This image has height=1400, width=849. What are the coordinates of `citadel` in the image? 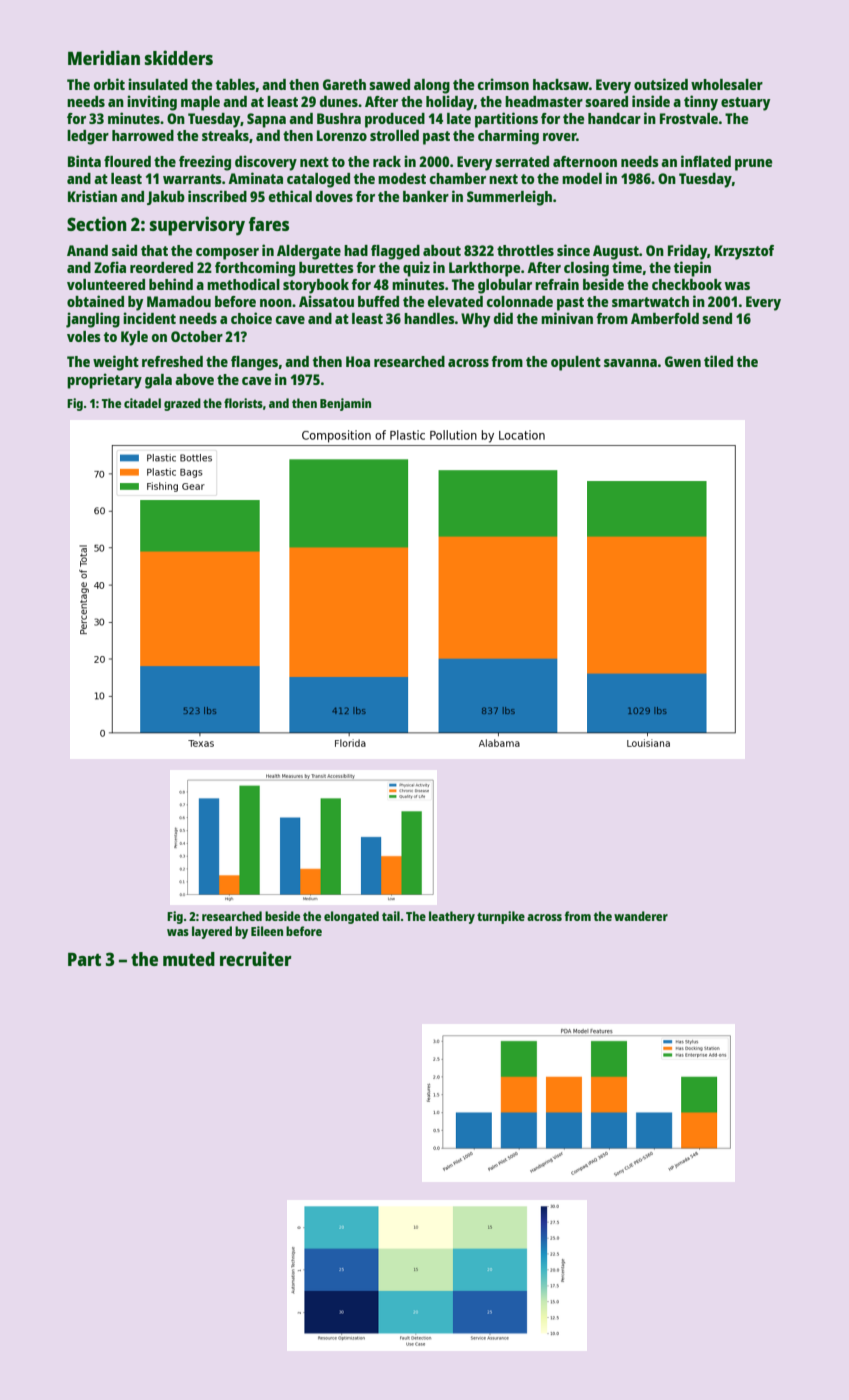 It's located at (142, 403).
